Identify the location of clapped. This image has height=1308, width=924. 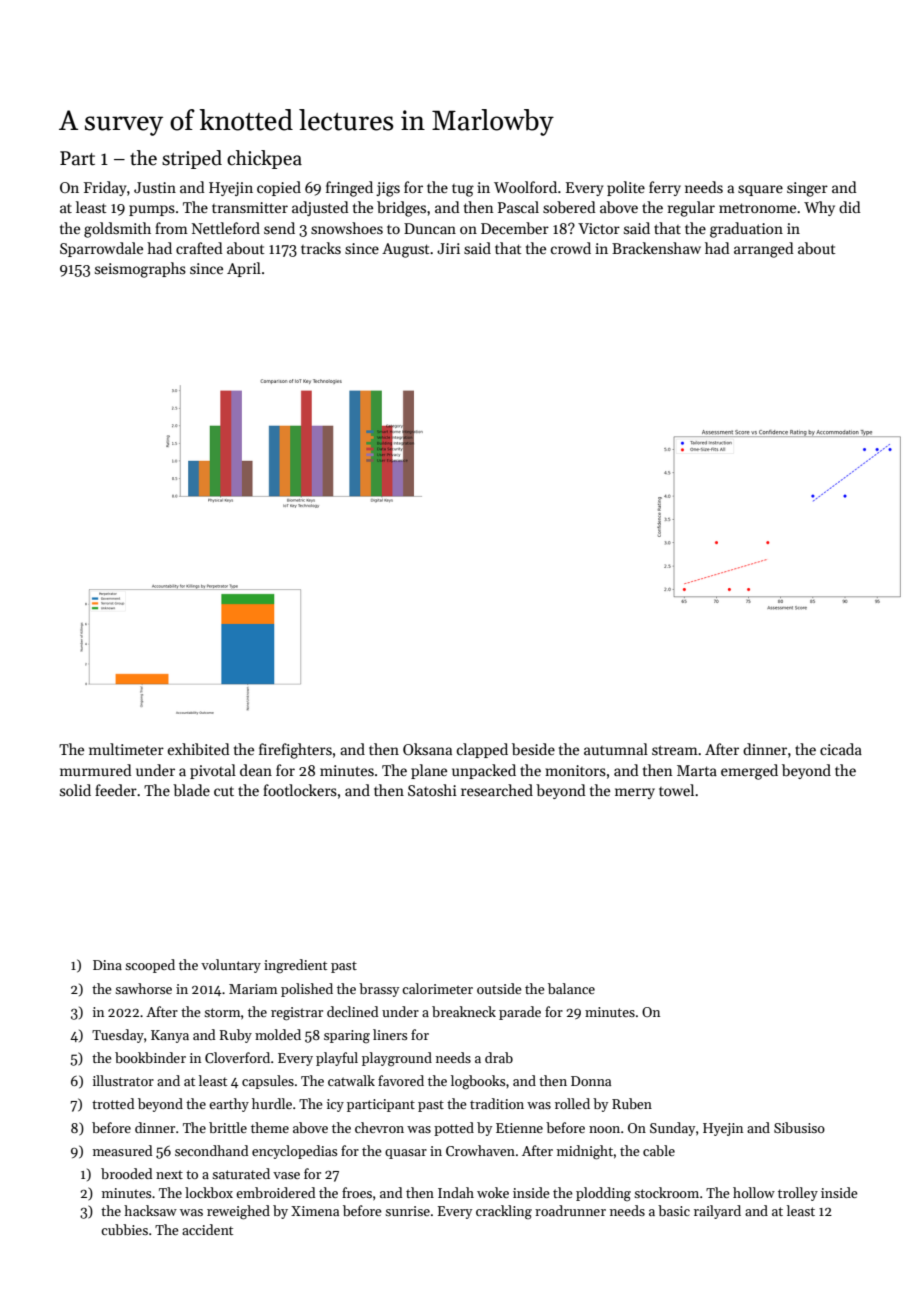
(482, 750).
